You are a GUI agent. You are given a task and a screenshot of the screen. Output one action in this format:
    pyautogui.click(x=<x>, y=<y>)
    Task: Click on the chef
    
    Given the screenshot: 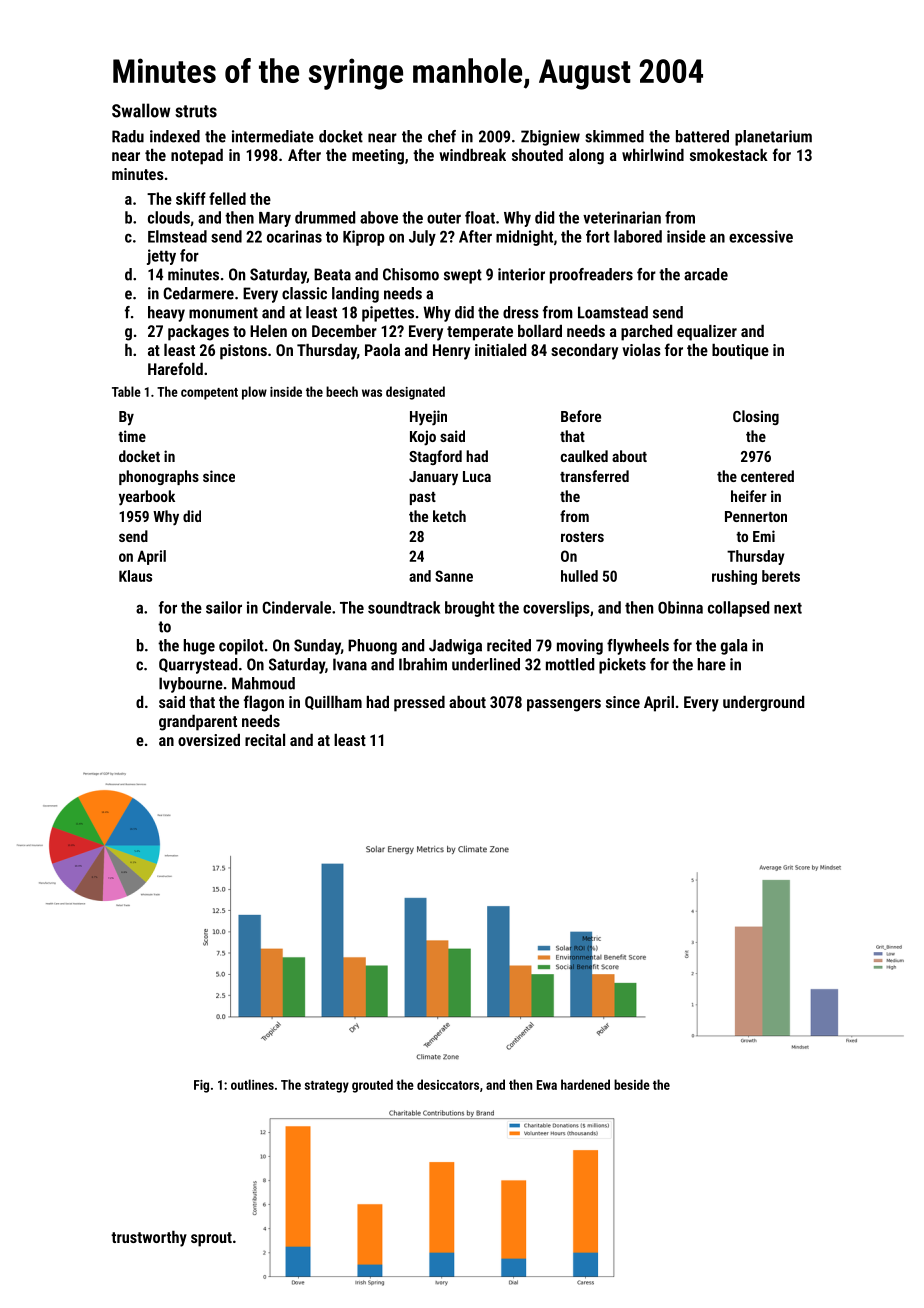 What is the action you would take?
    pyautogui.click(x=442, y=136)
